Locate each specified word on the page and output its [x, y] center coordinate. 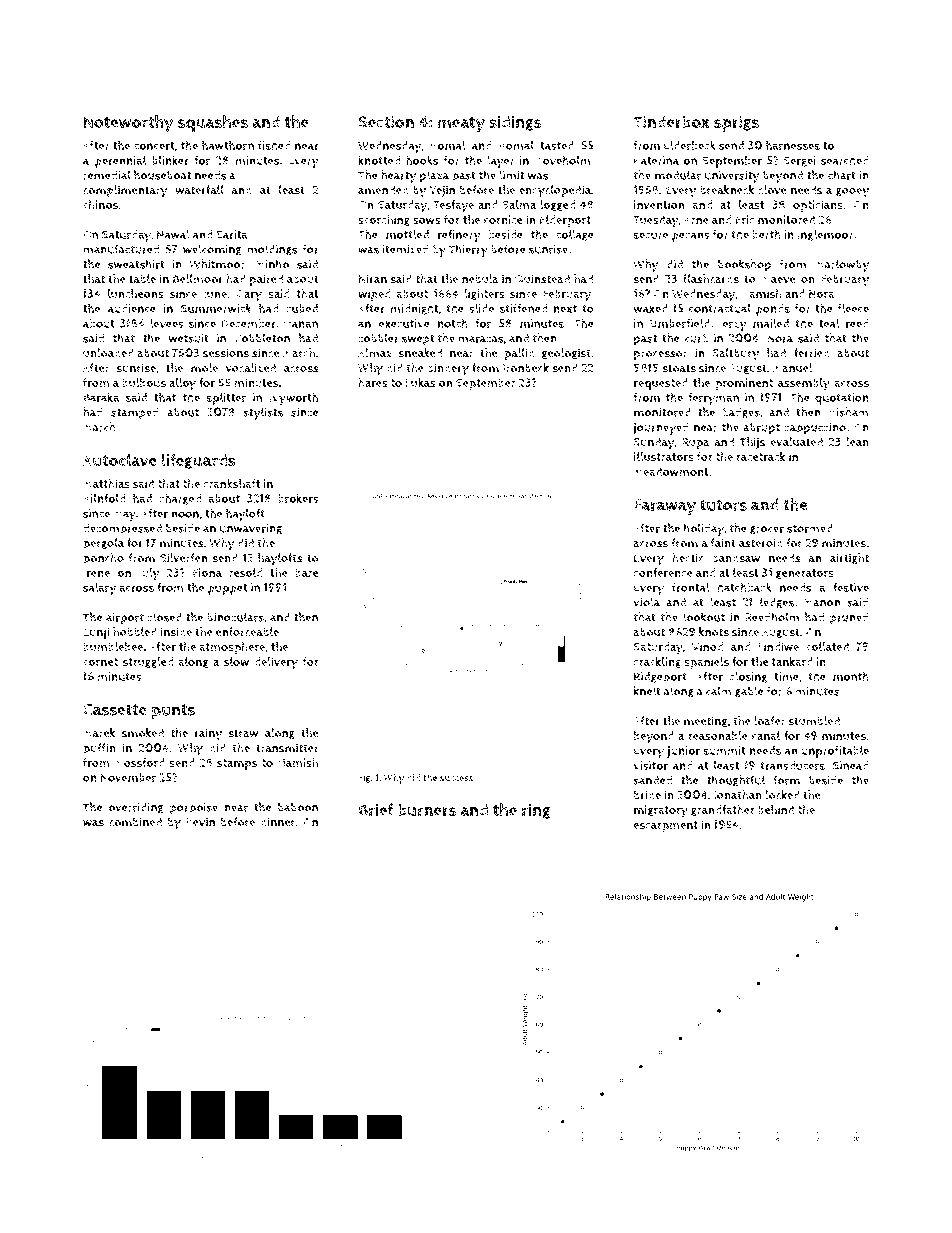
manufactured [121, 249]
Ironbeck [526, 368]
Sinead [851, 765]
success [457, 779]
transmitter [287, 748]
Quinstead [542, 279]
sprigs [736, 123]
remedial [107, 175]
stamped [135, 413]
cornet [100, 662]
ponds [773, 310]
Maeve [778, 279]
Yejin [442, 191]
